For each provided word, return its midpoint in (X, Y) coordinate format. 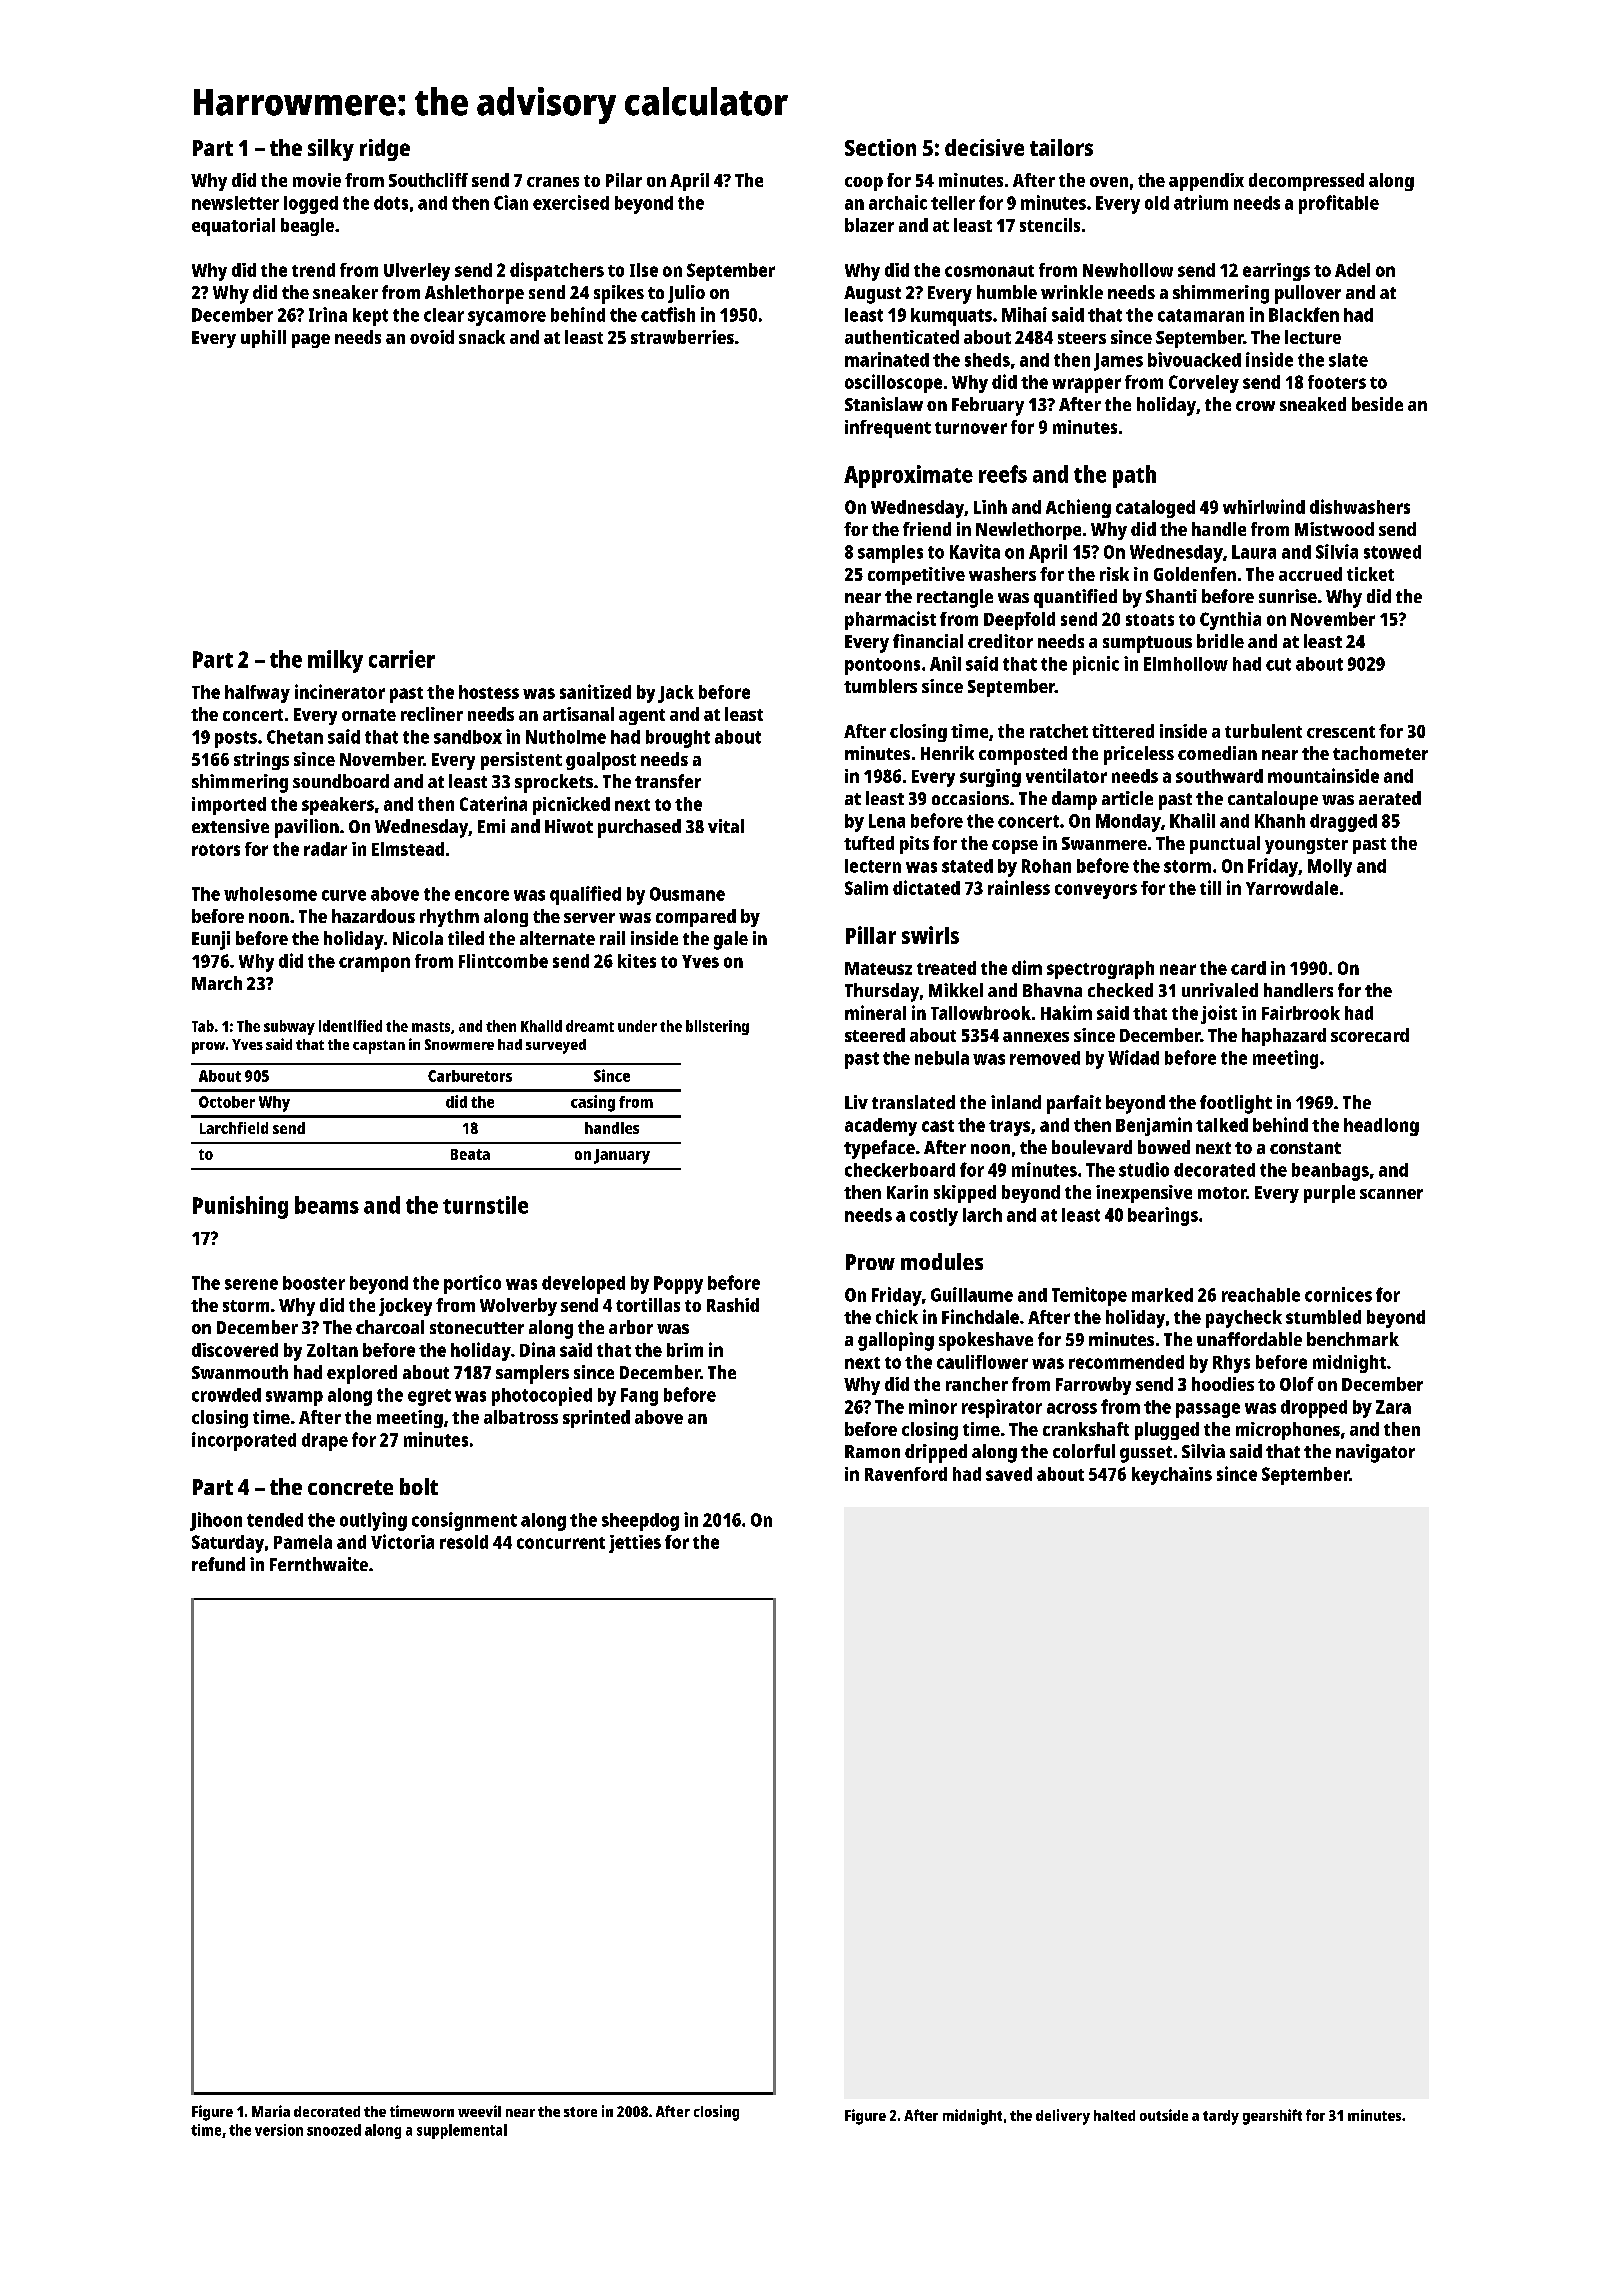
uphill (263, 339)
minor (933, 1406)
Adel (1352, 270)
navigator (1375, 1453)
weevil (479, 2111)
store (580, 2112)
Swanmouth (240, 1372)
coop (864, 184)
